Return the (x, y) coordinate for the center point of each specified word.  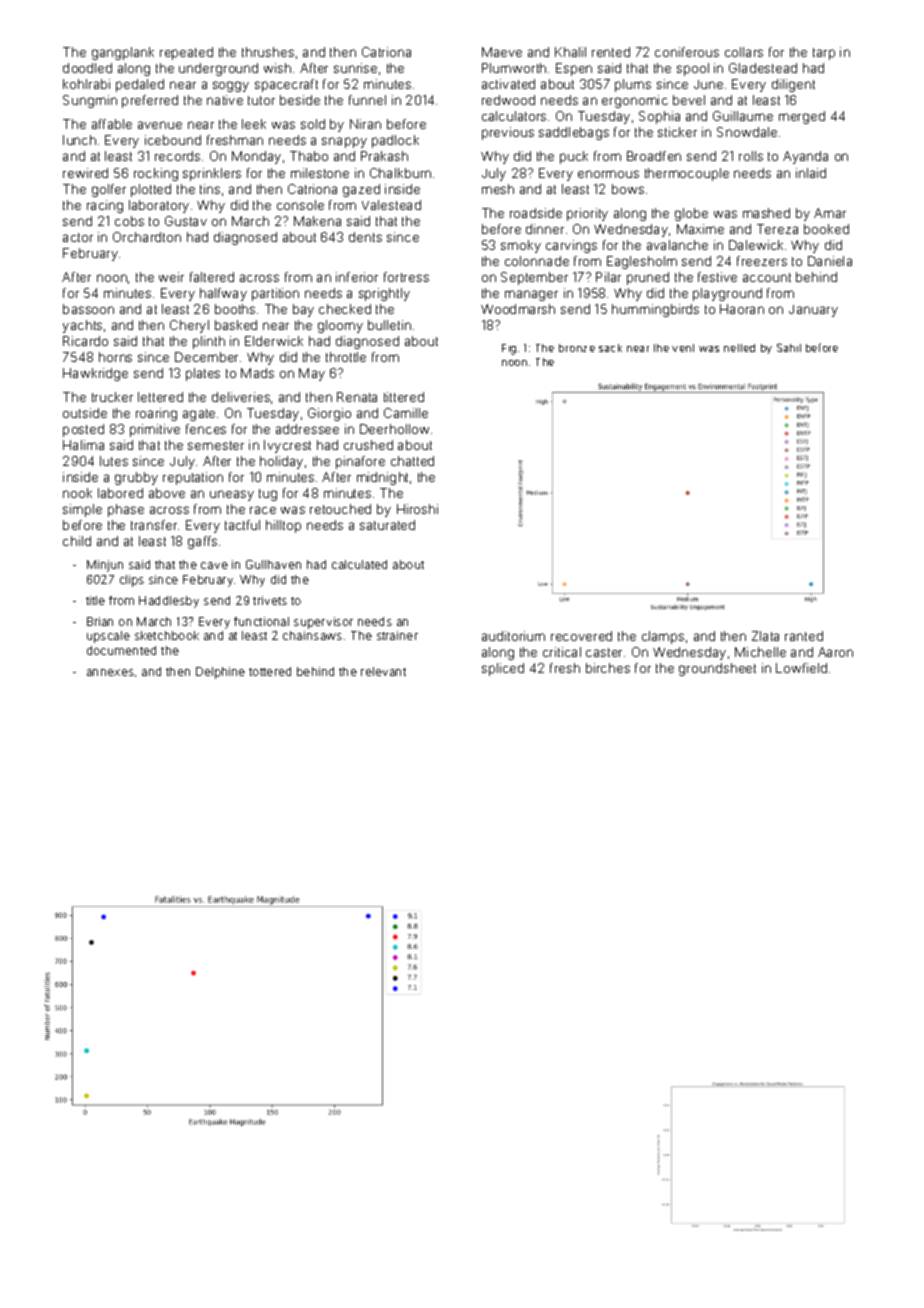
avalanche (677, 245)
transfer (154, 525)
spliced (503, 669)
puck (574, 157)
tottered (270, 671)
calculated (359, 564)
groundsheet (717, 669)
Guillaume (743, 116)
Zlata (765, 636)
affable (112, 124)
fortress (406, 277)
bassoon (88, 309)
